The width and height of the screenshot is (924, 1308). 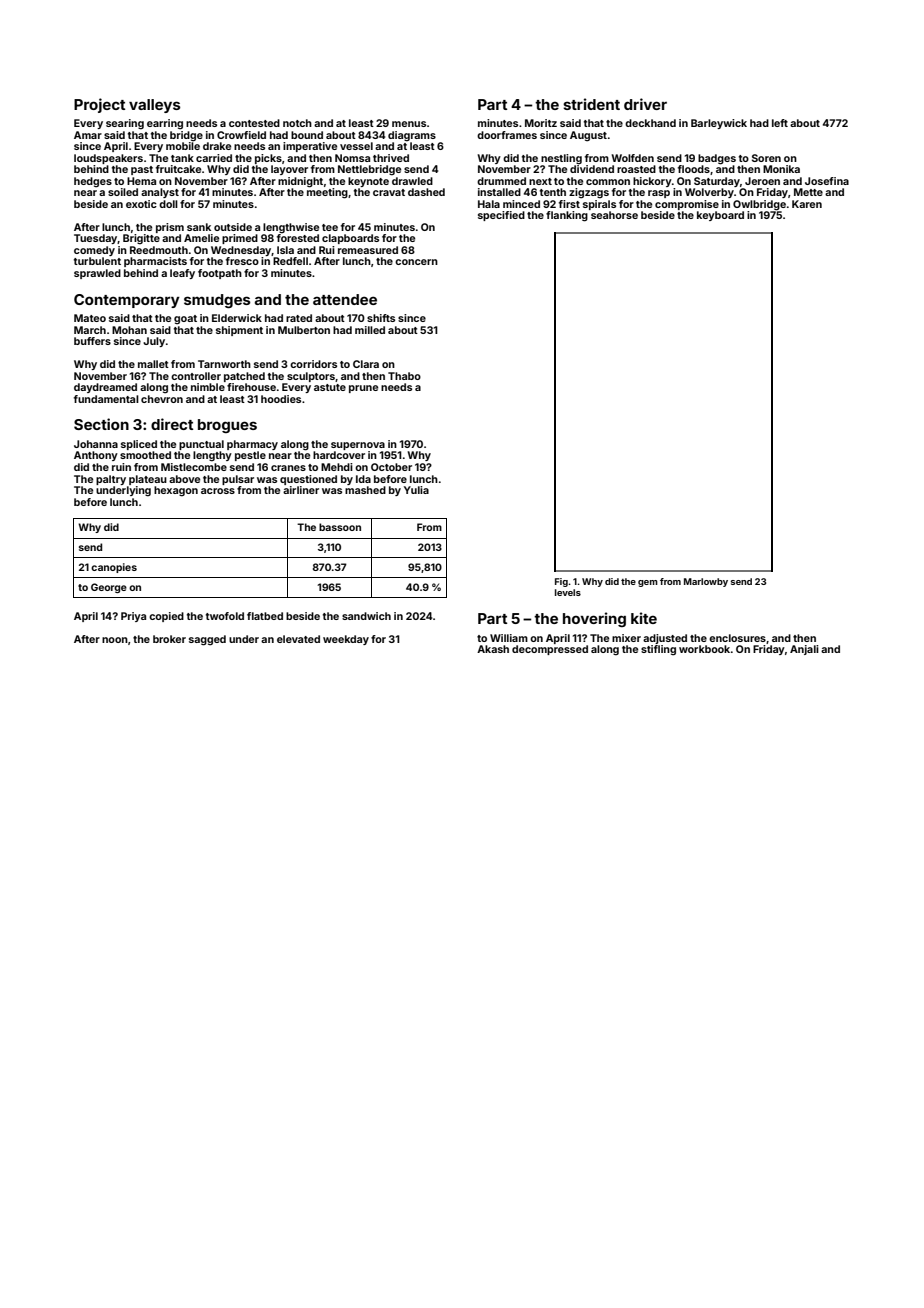 I want to click on Yulia, so click(x=416, y=490).
